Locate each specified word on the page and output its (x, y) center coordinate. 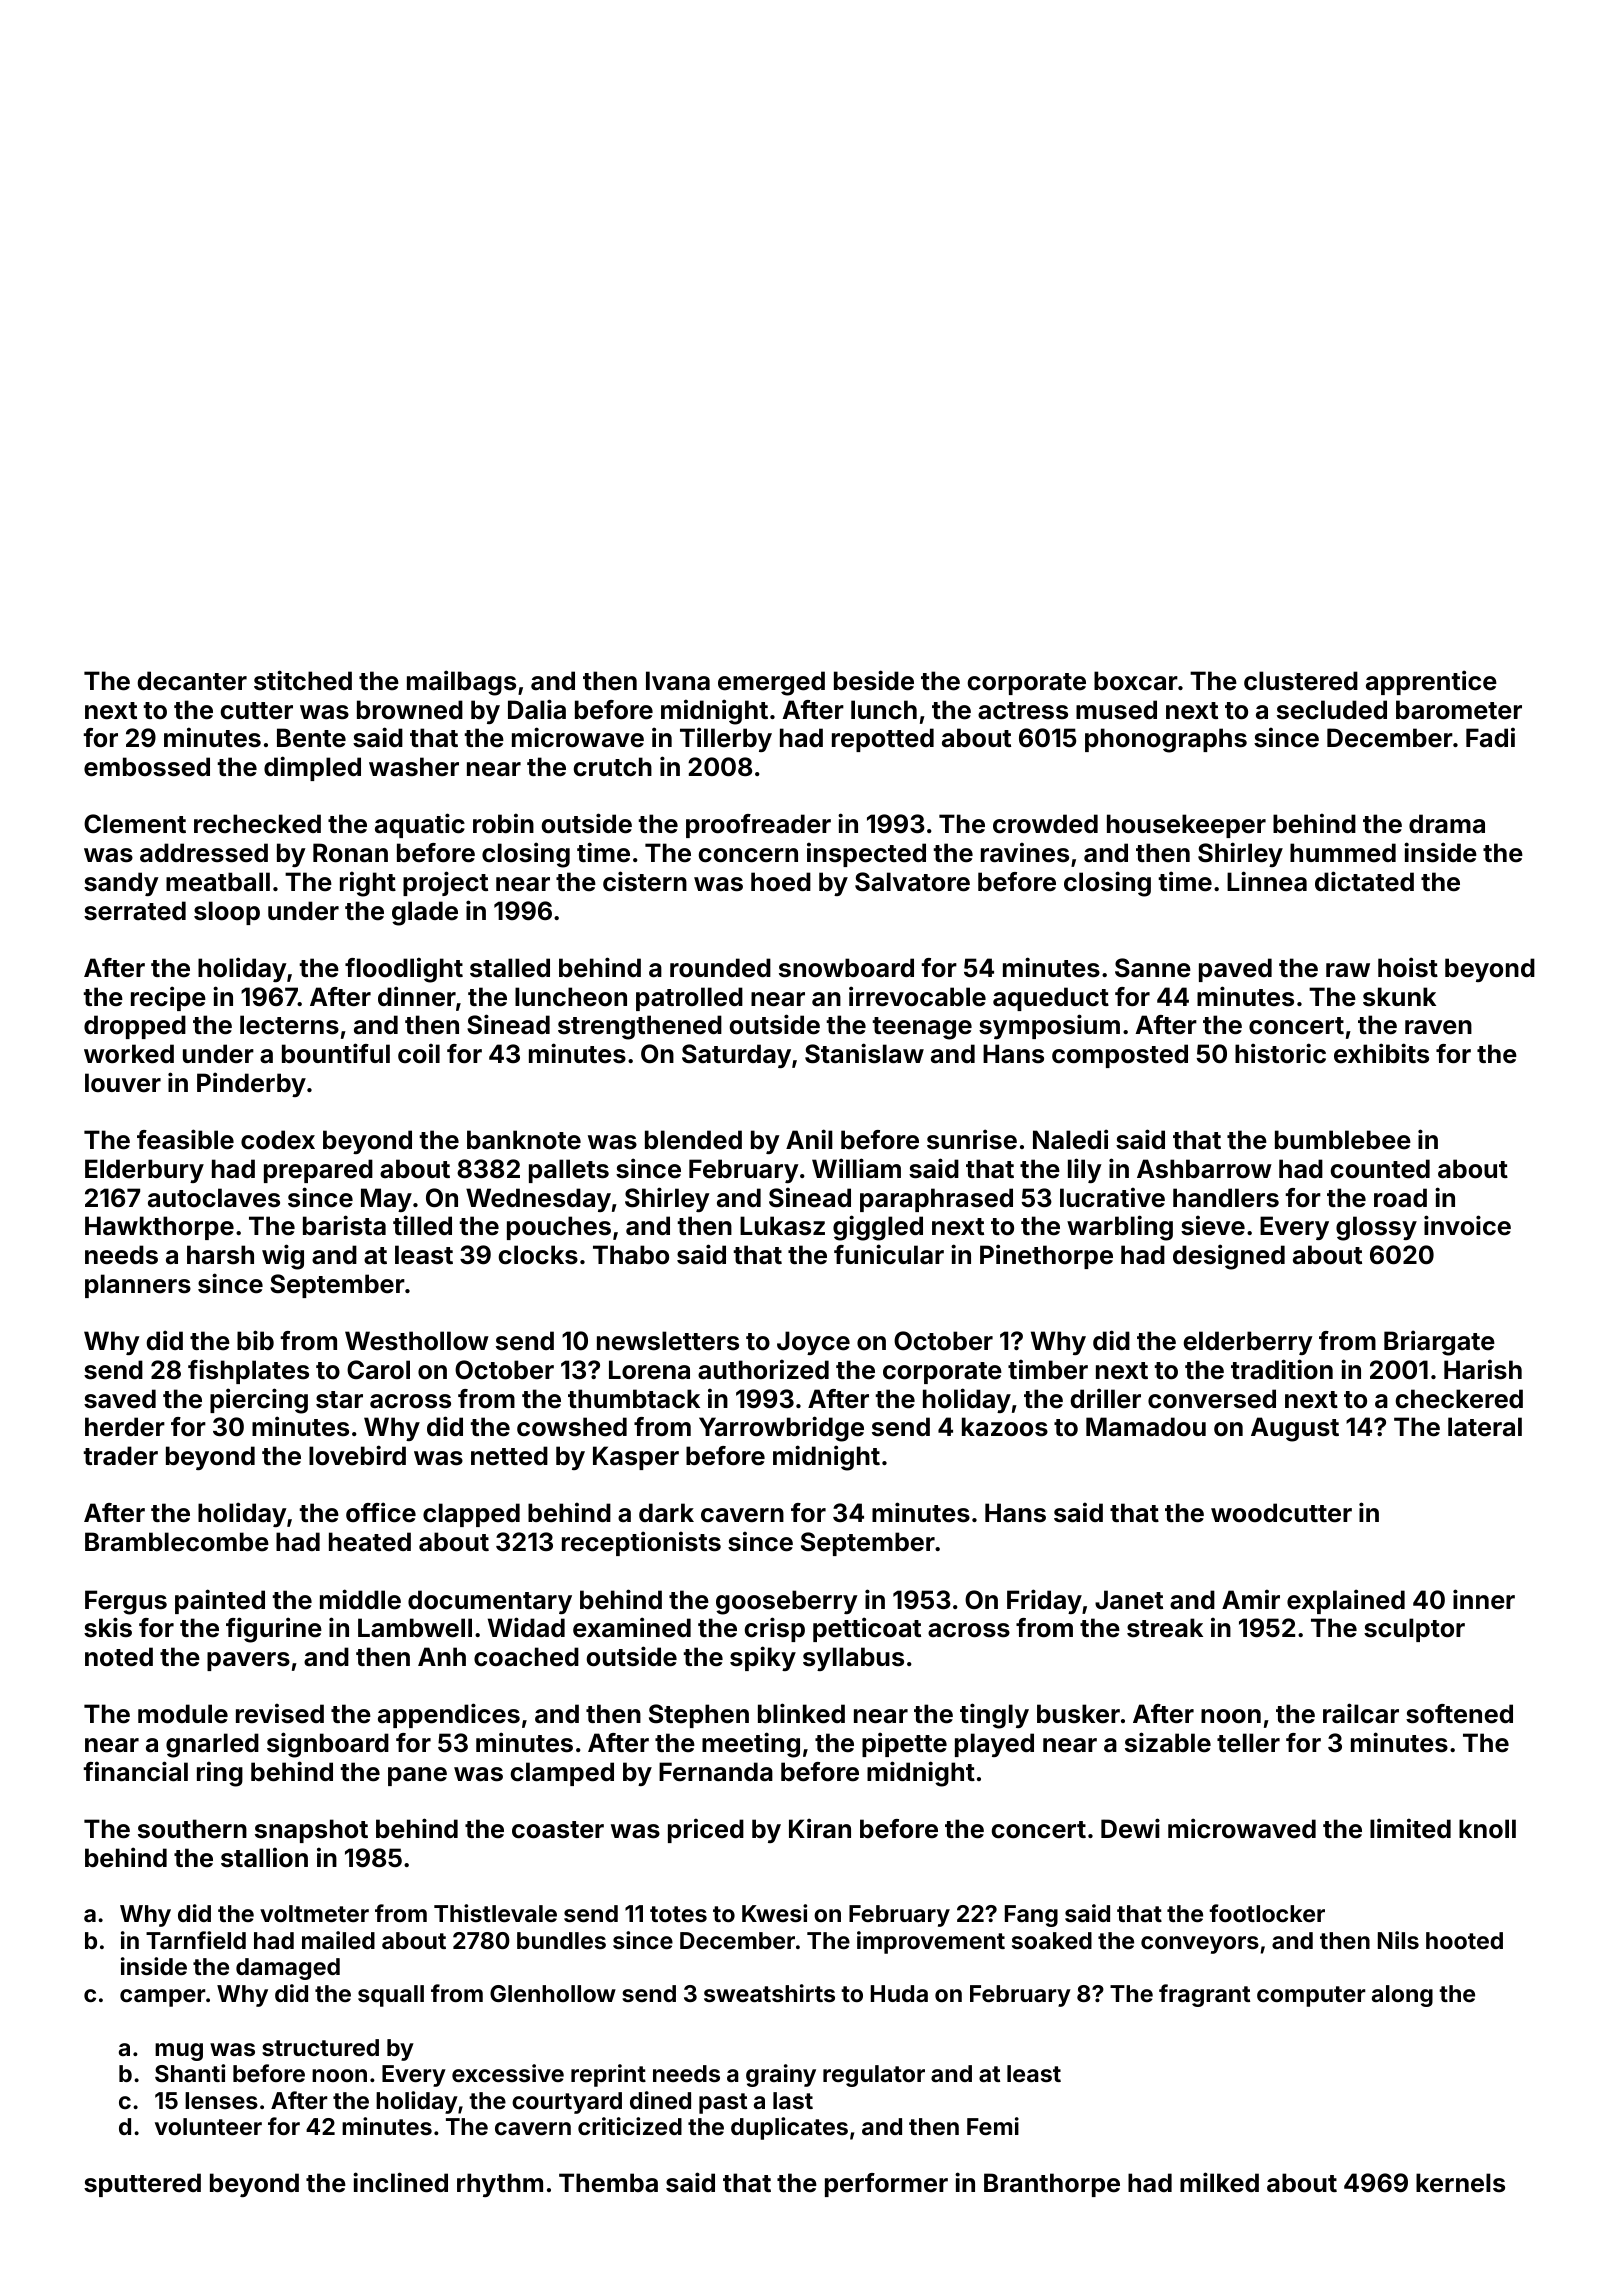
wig (283, 1257)
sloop (227, 913)
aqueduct (1051, 999)
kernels (1460, 2183)
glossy (1376, 1228)
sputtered (142, 2185)
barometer (1459, 710)
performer (886, 2185)
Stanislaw (864, 1053)
